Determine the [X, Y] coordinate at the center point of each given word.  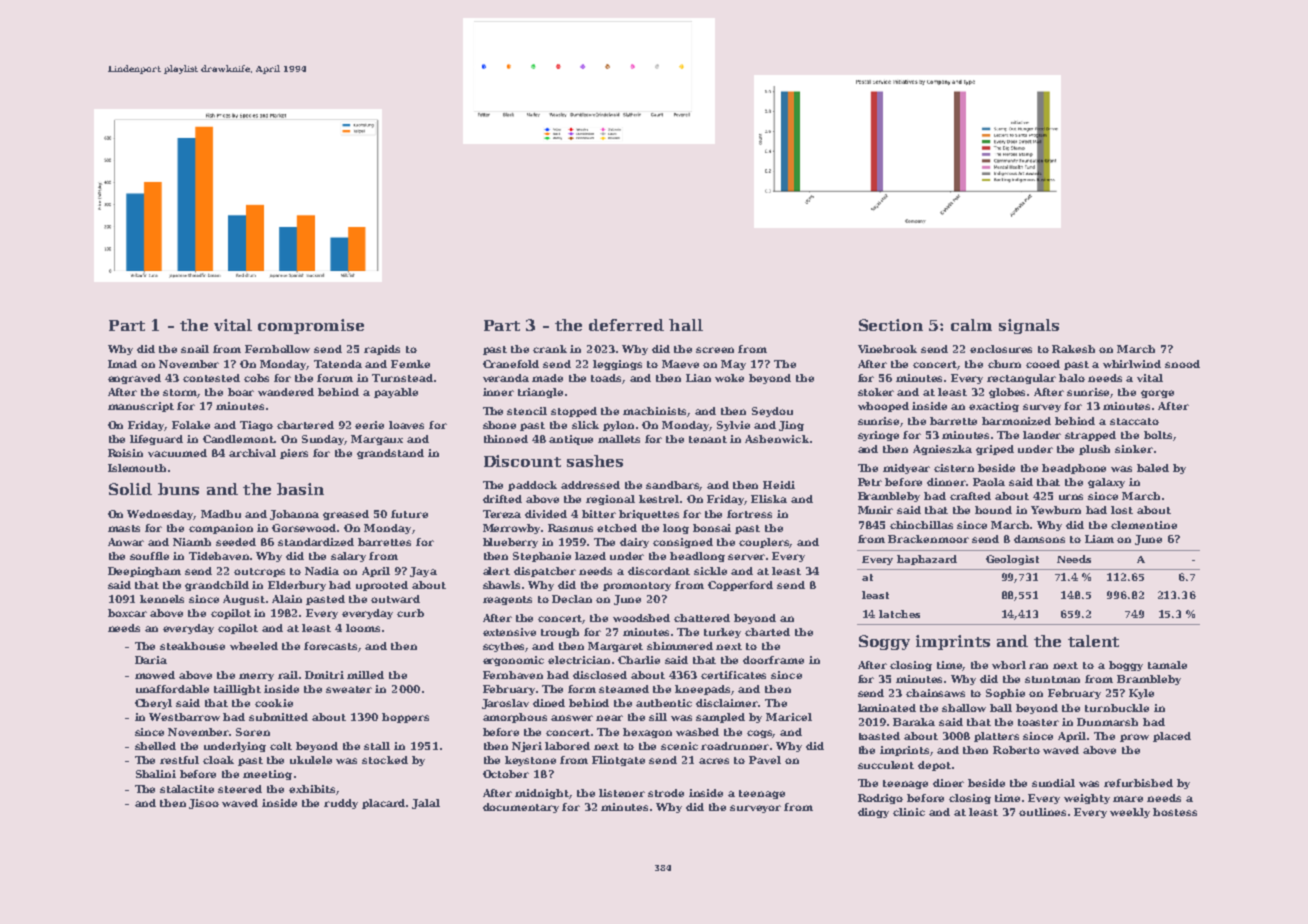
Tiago [256, 426]
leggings [617, 365]
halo [1072, 378]
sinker [1134, 449]
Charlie [639, 660]
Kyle [1141, 694]
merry [256, 677]
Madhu [221, 514]
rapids [382, 350]
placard [384, 804]
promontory [637, 586]
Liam [1099, 539]
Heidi [779, 485]
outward [395, 599]
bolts [1158, 435]
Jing [791, 426]
